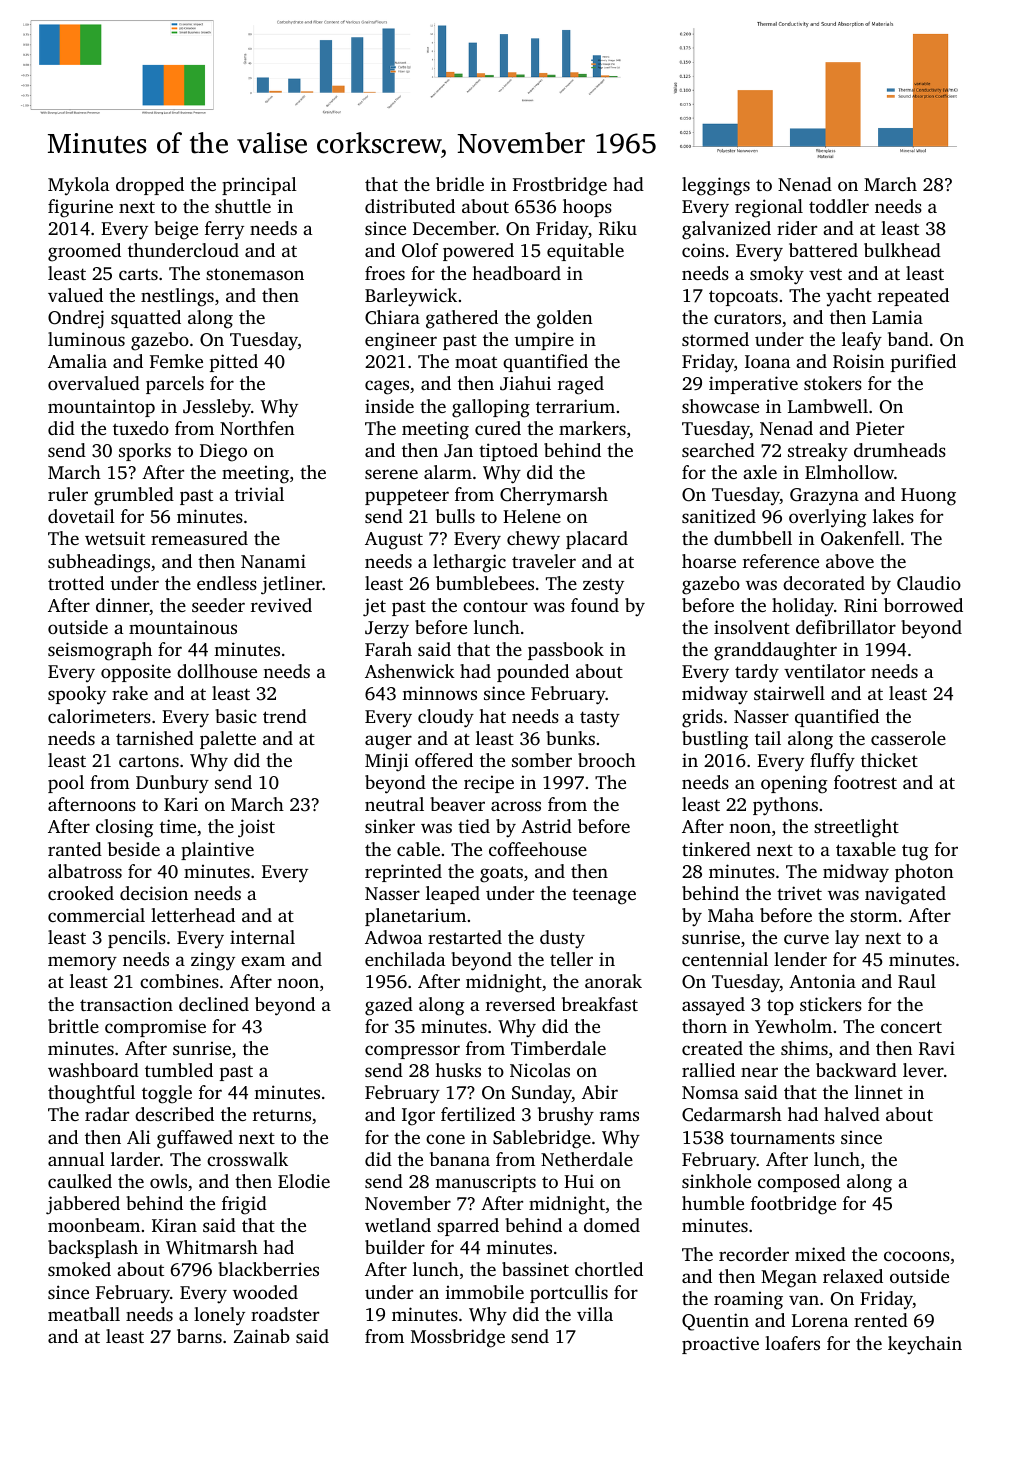 This image has width=1013, height=1468. I want to click on decision, so click(154, 893).
